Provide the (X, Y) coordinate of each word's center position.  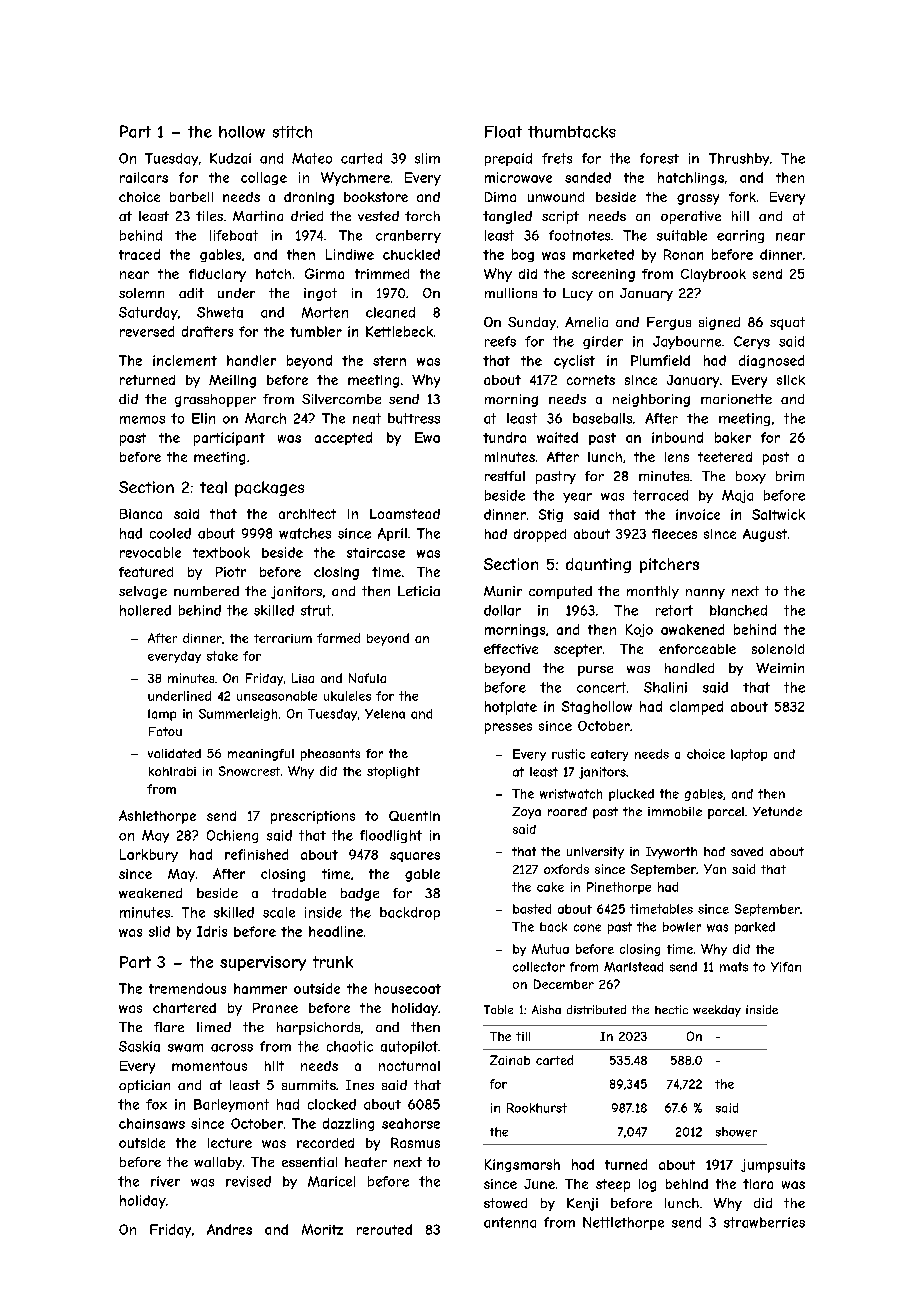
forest (659, 158)
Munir (503, 591)
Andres (229, 1229)
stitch (292, 132)
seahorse (411, 1123)
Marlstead (633, 967)
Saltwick (778, 514)
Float (503, 132)
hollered (145, 610)
